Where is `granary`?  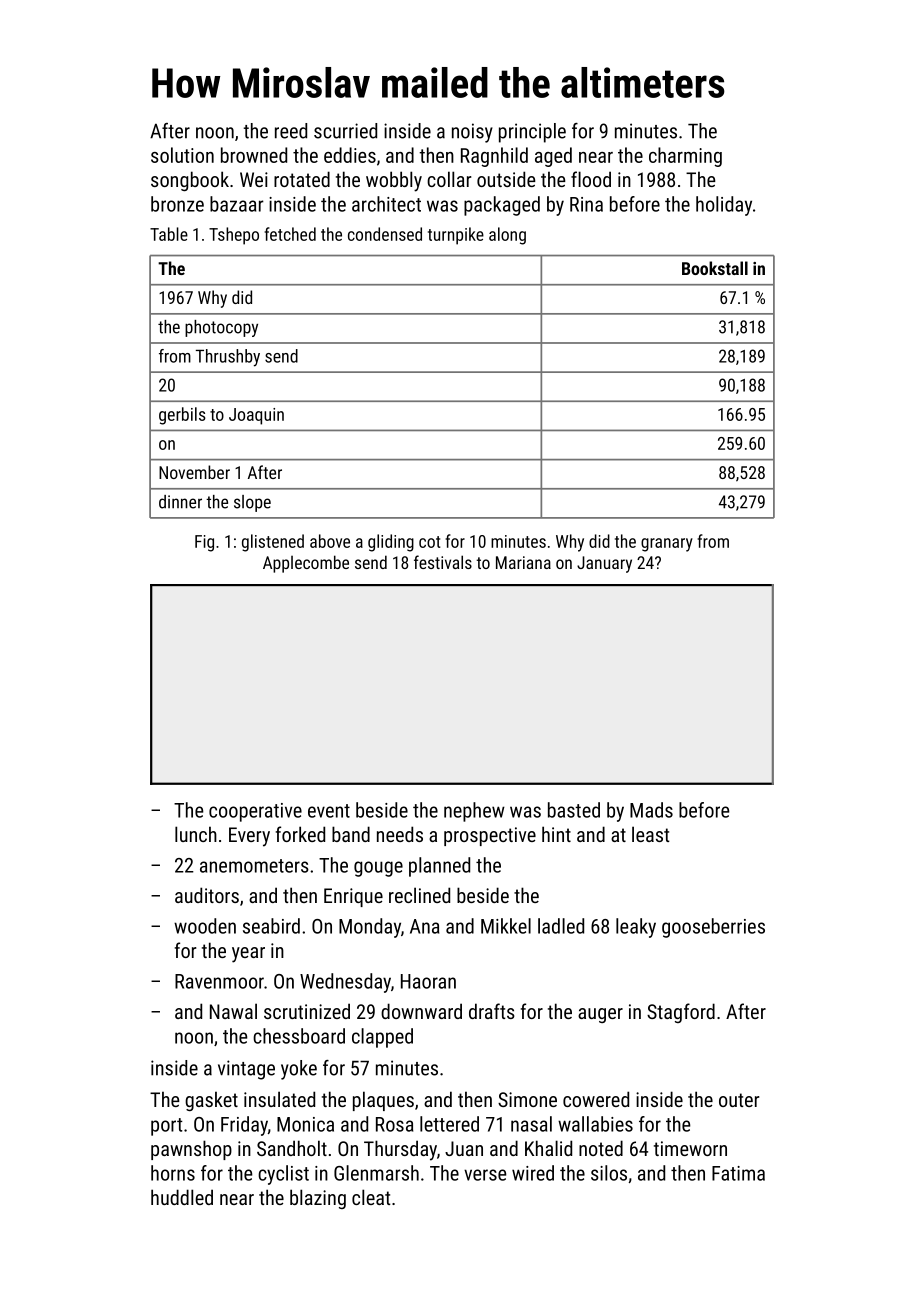 granary is located at coordinates (667, 545).
